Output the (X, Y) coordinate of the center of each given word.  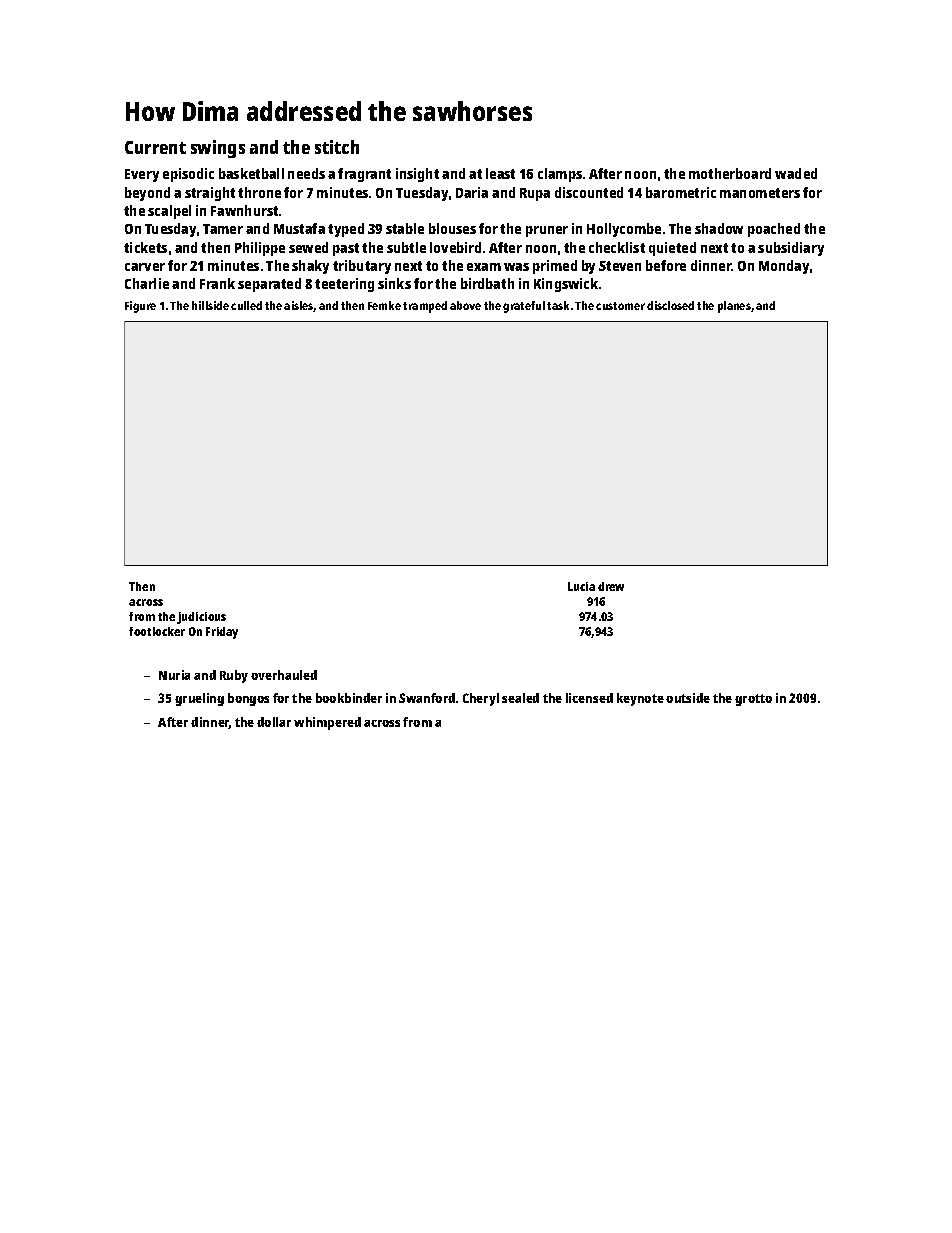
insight (417, 175)
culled (246, 305)
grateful (524, 307)
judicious (201, 618)
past (346, 249)
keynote (640, 699)
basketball (251, 173)
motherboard (730, 173)
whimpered (327, 723)
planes (734, 307)
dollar (274, 722)
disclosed (670, 305)
